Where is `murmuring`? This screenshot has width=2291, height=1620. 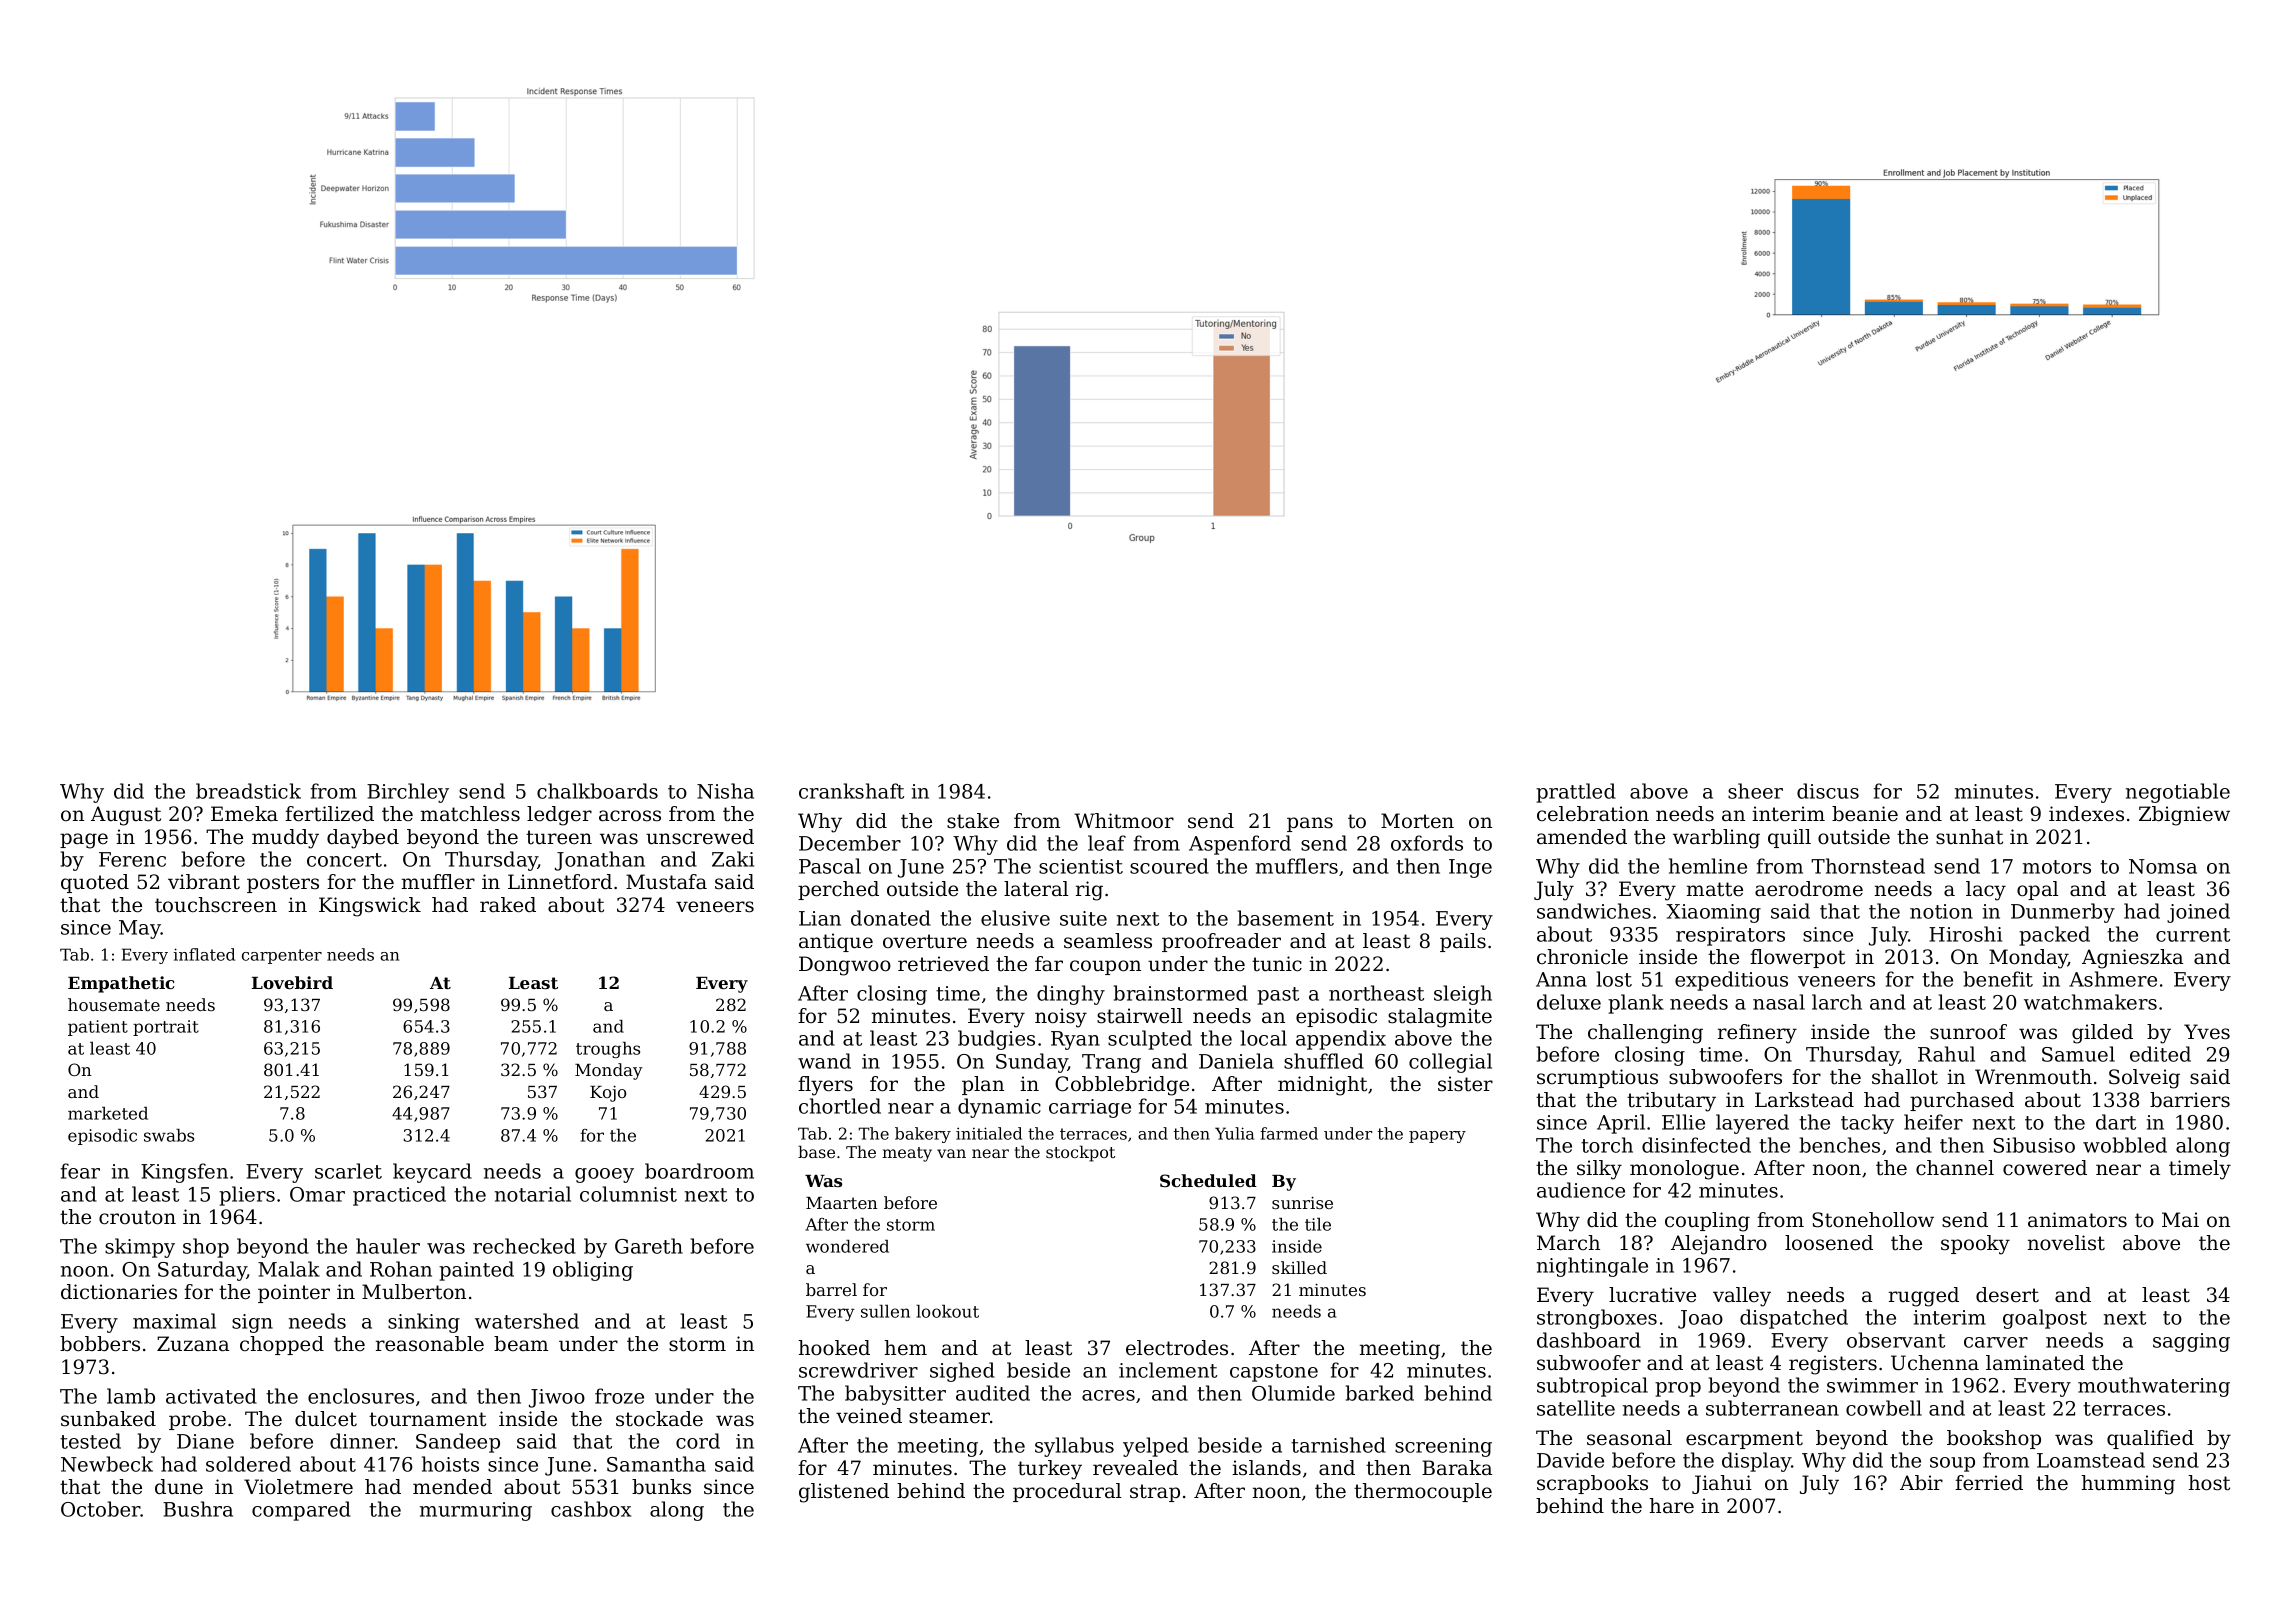 murmuring is located at coordinates (476, 1511).
